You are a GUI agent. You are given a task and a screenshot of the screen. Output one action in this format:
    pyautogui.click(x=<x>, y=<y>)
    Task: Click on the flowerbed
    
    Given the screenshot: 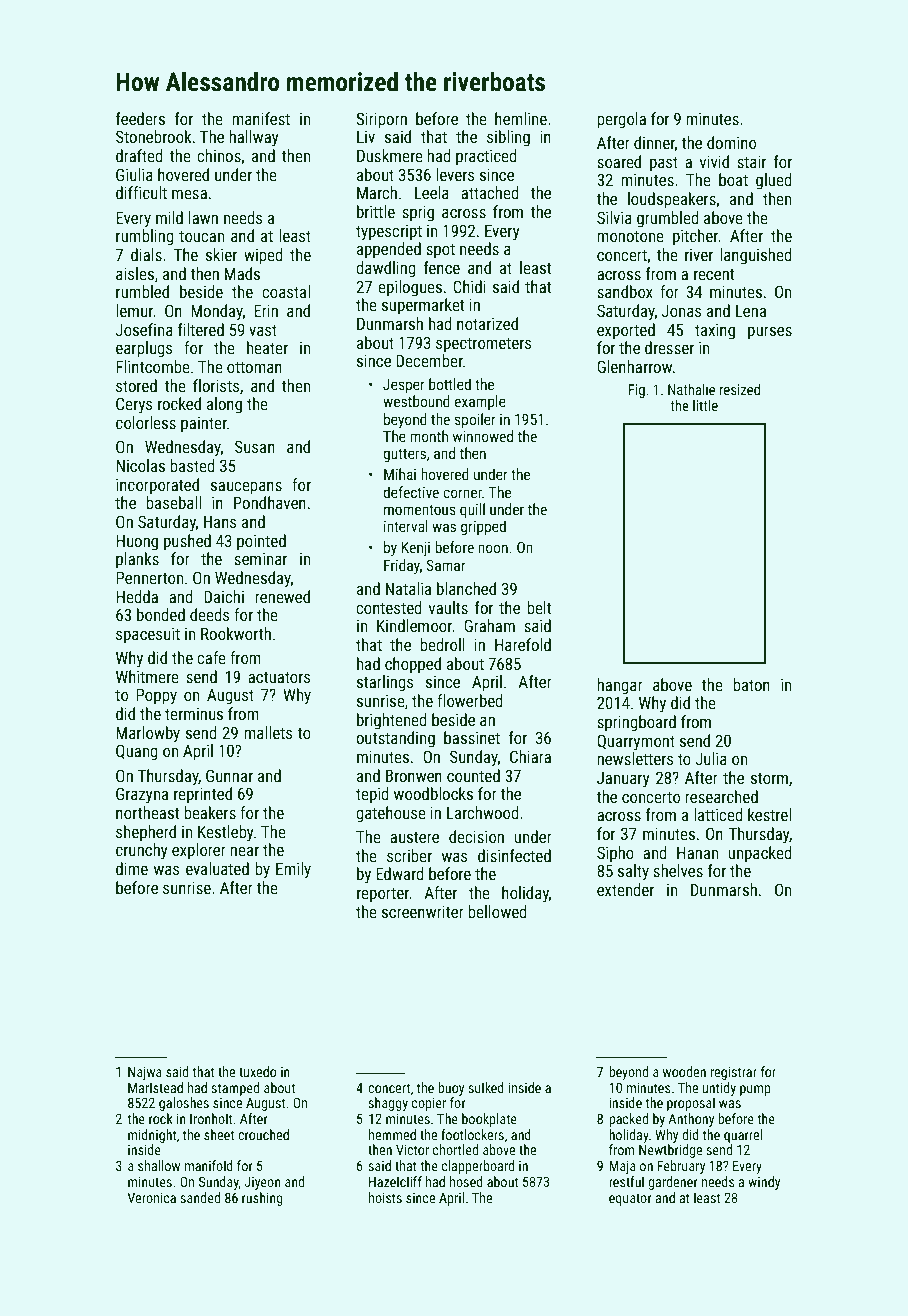 What is the action you would take?
    pyautogui.click(x=470, y=700)
